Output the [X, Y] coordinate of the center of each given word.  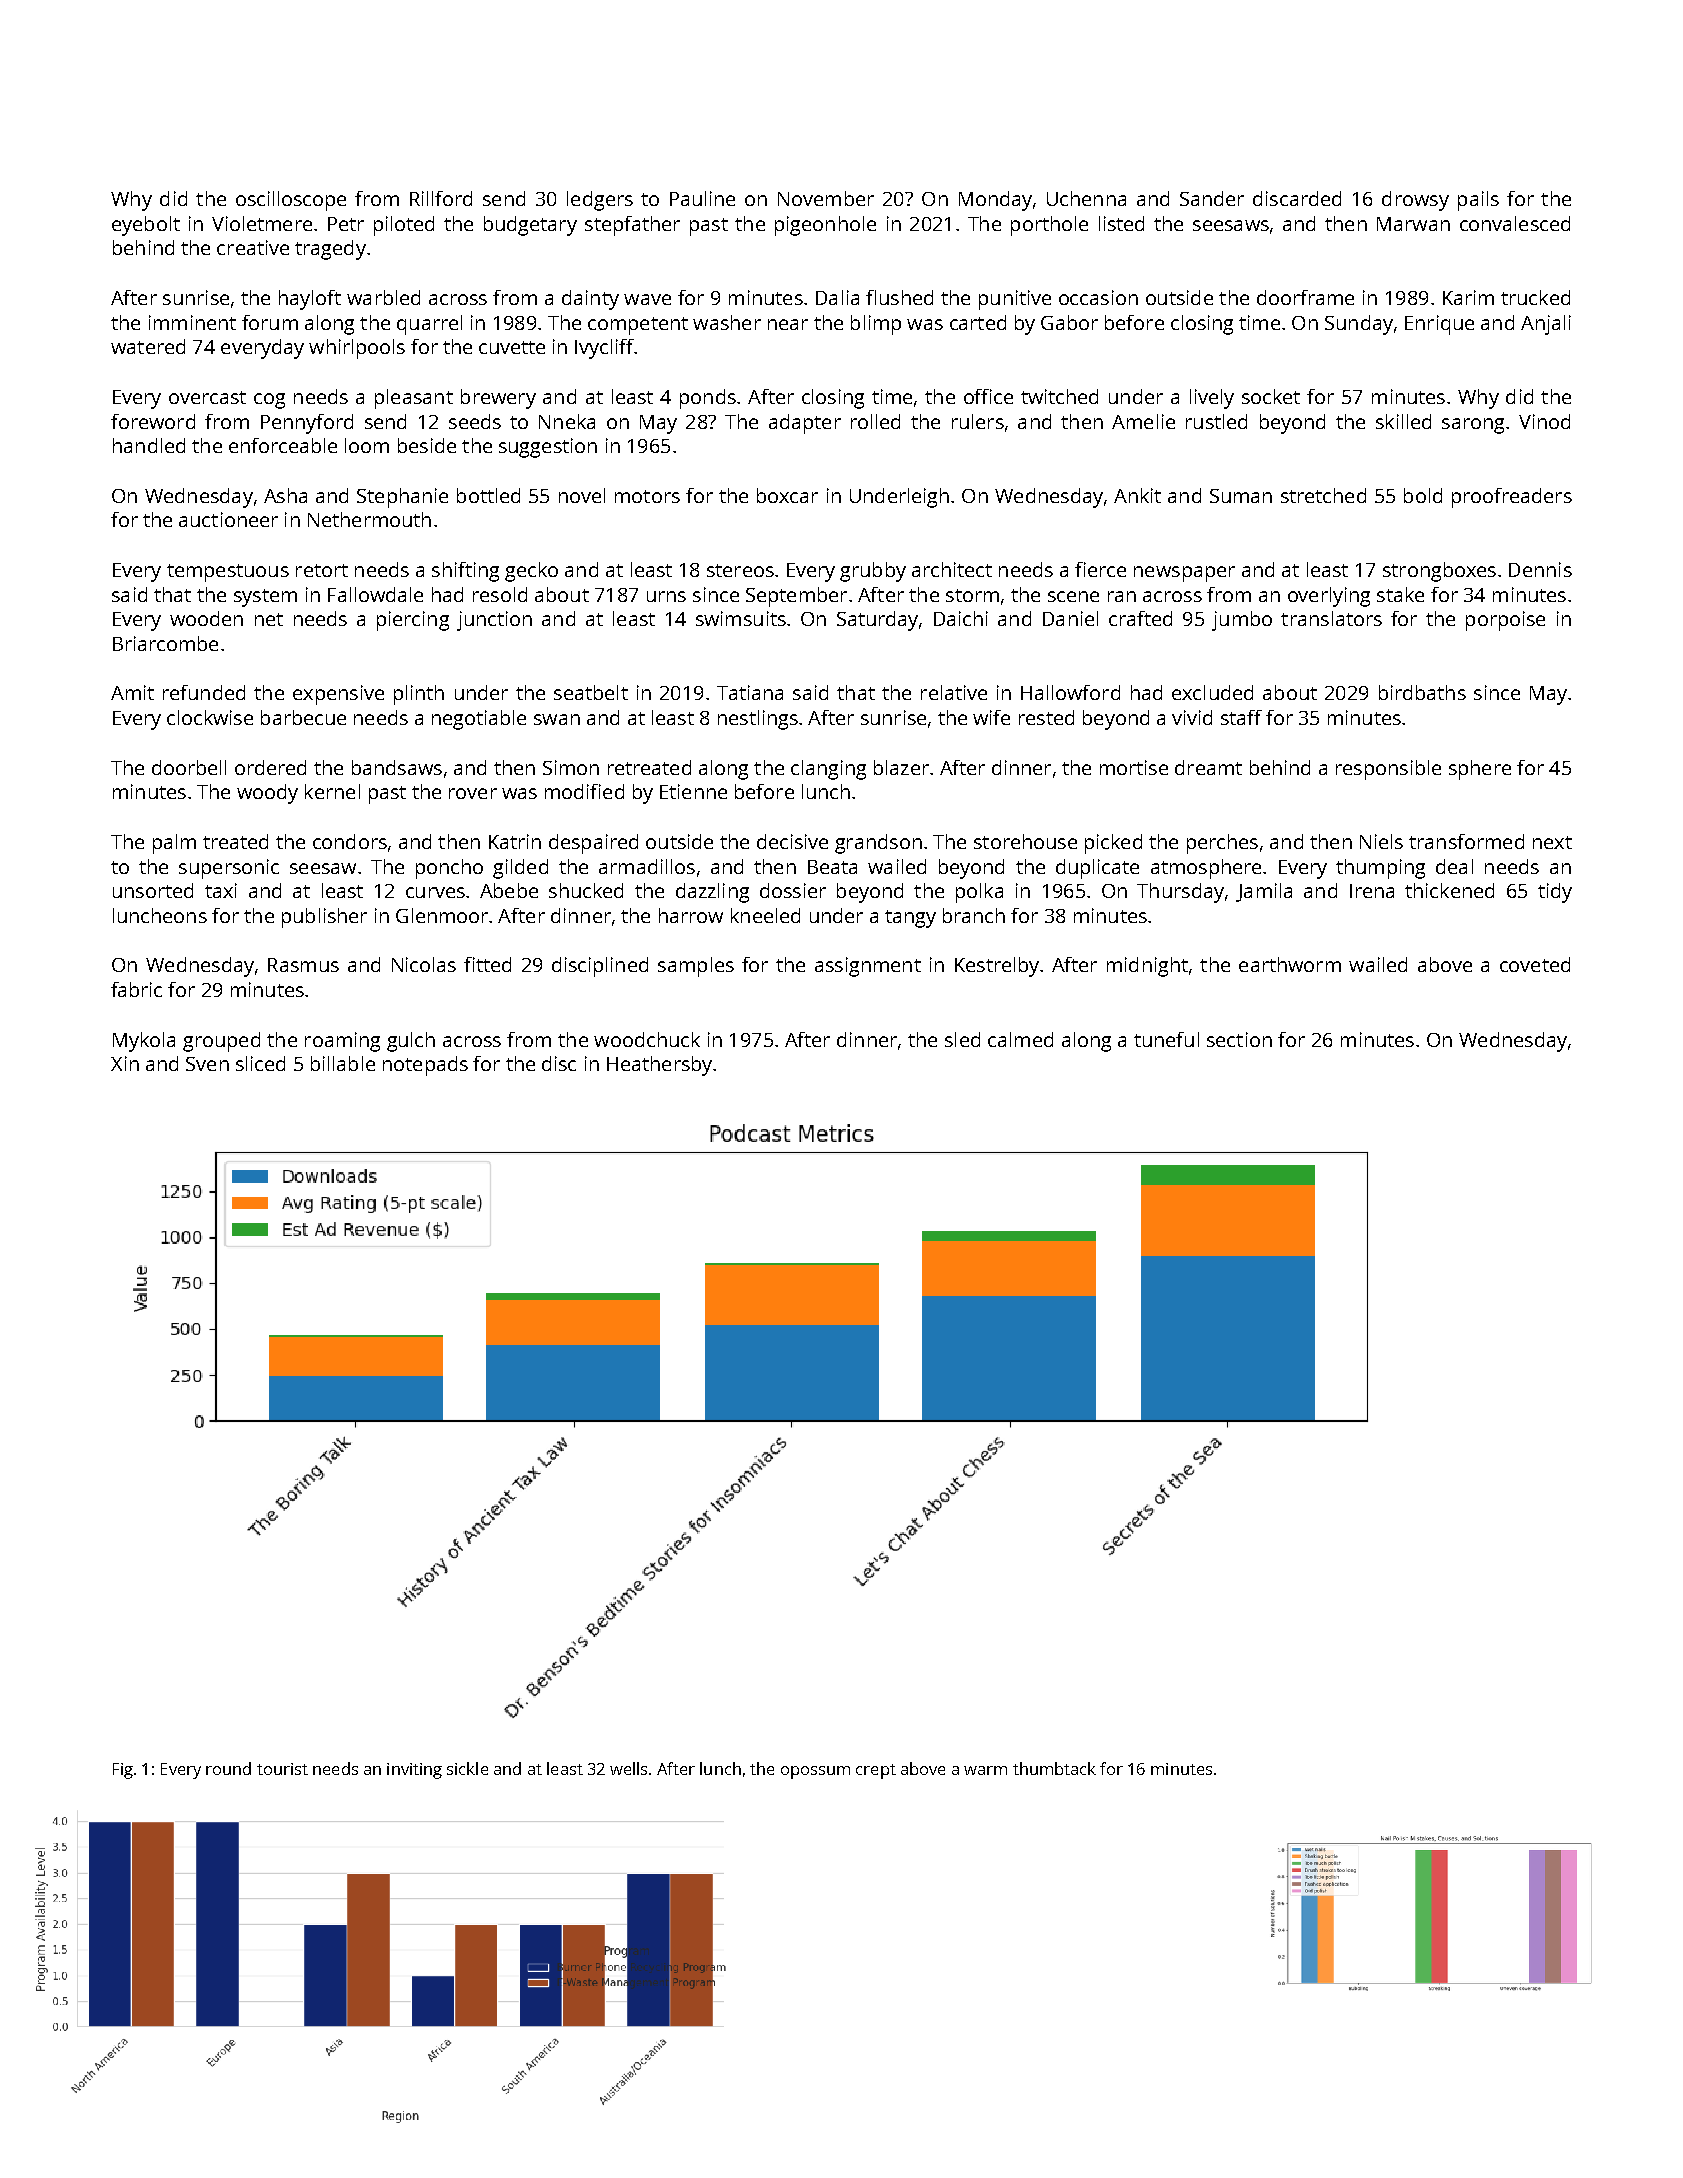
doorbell [189, 767]
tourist [282, 1769]
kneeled [765, 915]
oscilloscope [291, 201]
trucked [1535, 297]
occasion [1098, 297]
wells [628, 1768]
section [1239, 1039]
